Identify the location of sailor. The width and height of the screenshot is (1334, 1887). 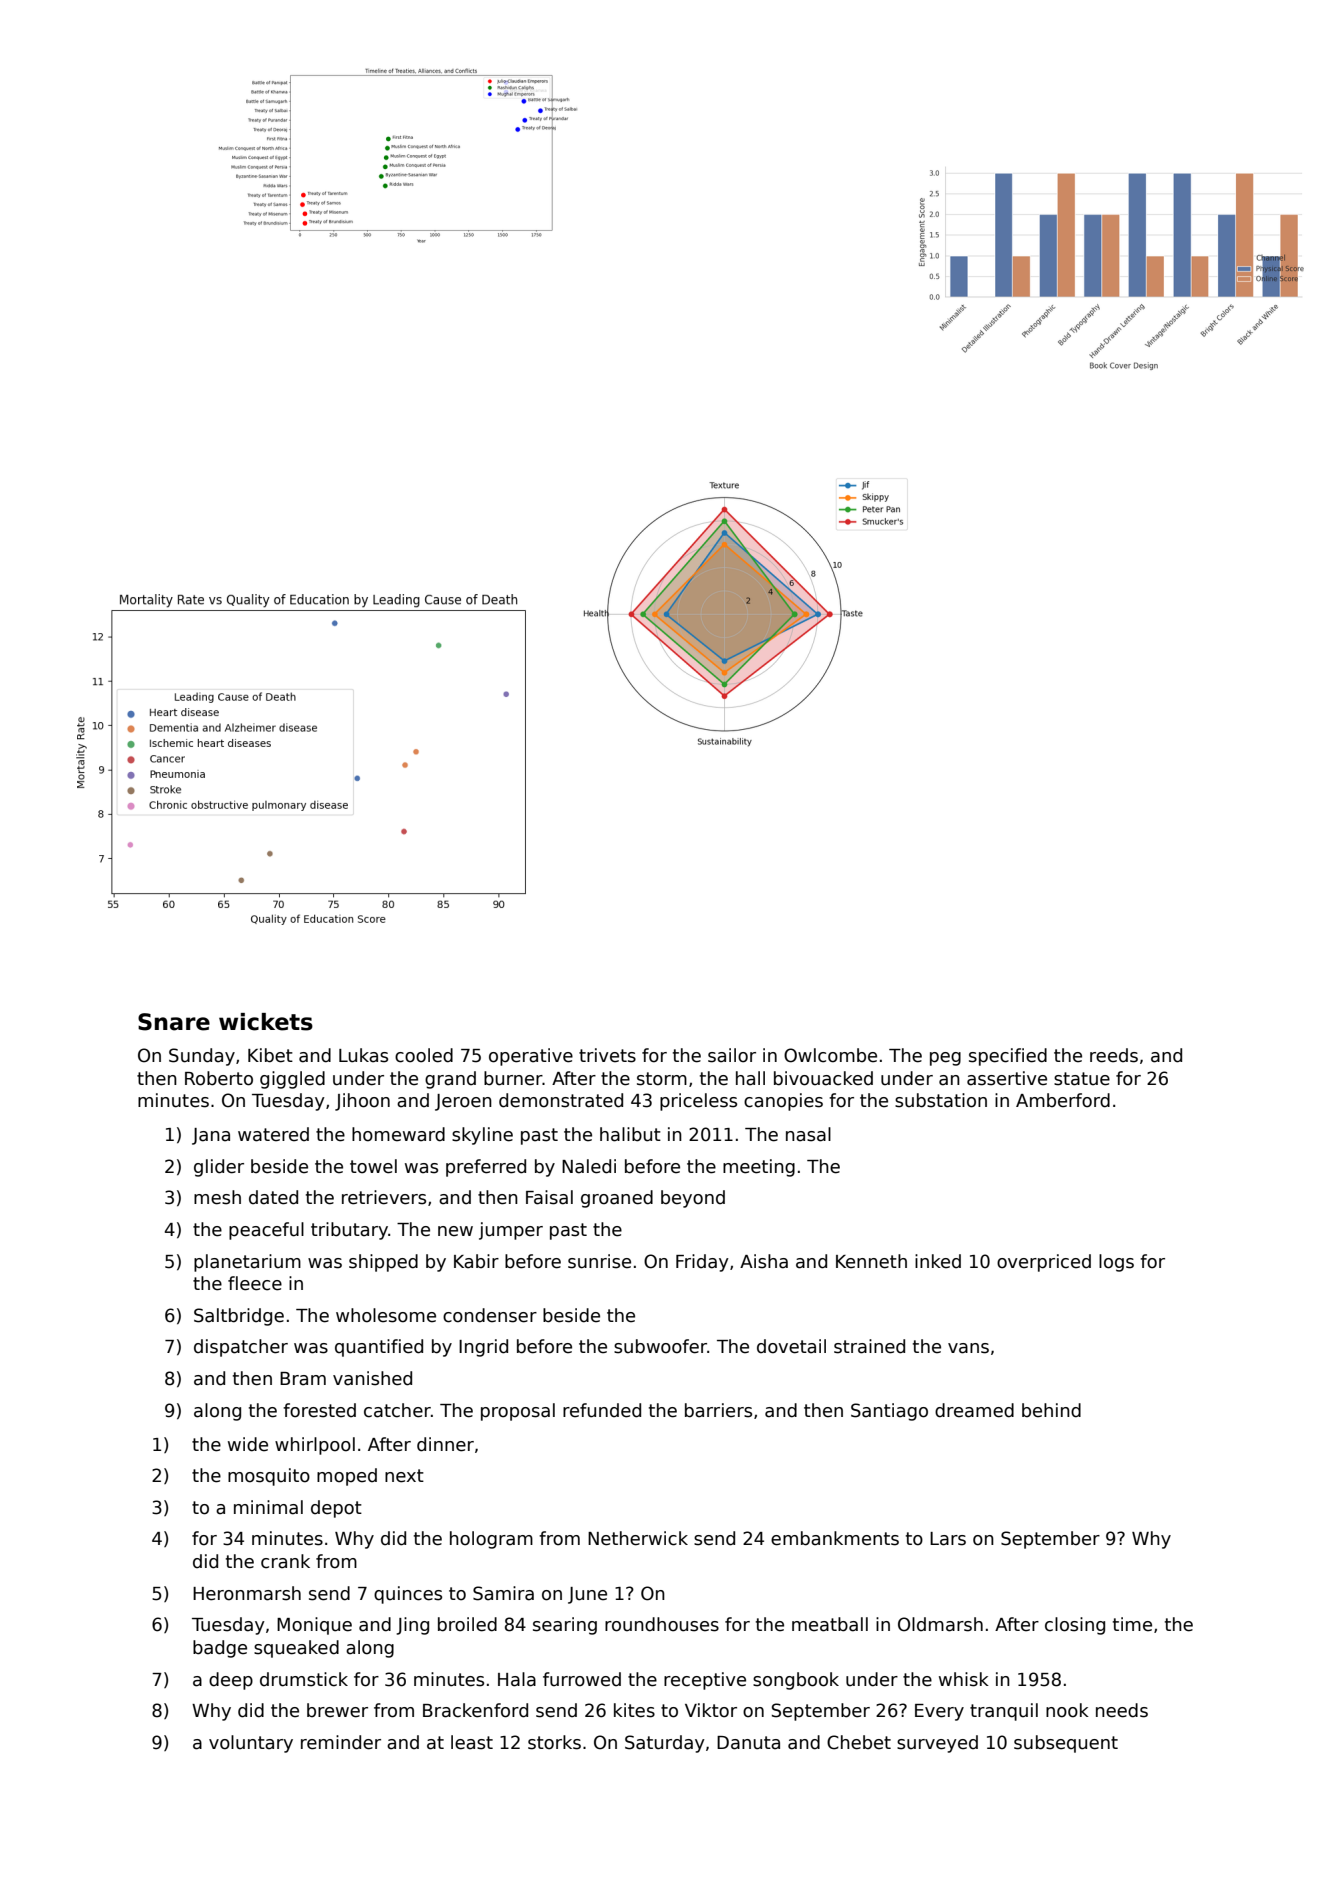
(732, 1055).
